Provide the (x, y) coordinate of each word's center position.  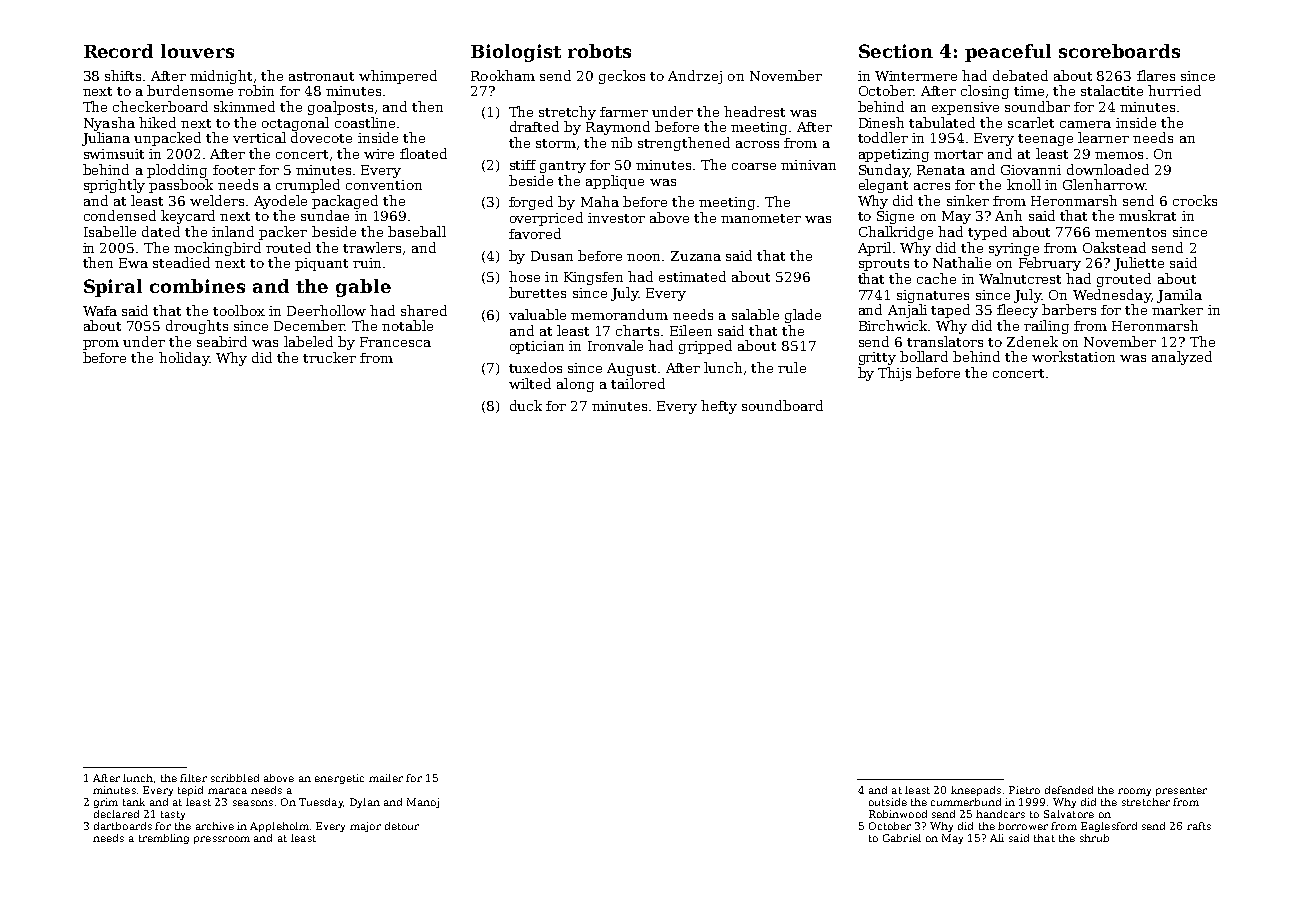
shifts (123, 75)
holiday (184, 359)
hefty (719, 407)
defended (1069, 790)
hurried (1174, 90)
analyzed (1182, 358)
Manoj (423, 803)
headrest (754, 111)
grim (106, 803)
